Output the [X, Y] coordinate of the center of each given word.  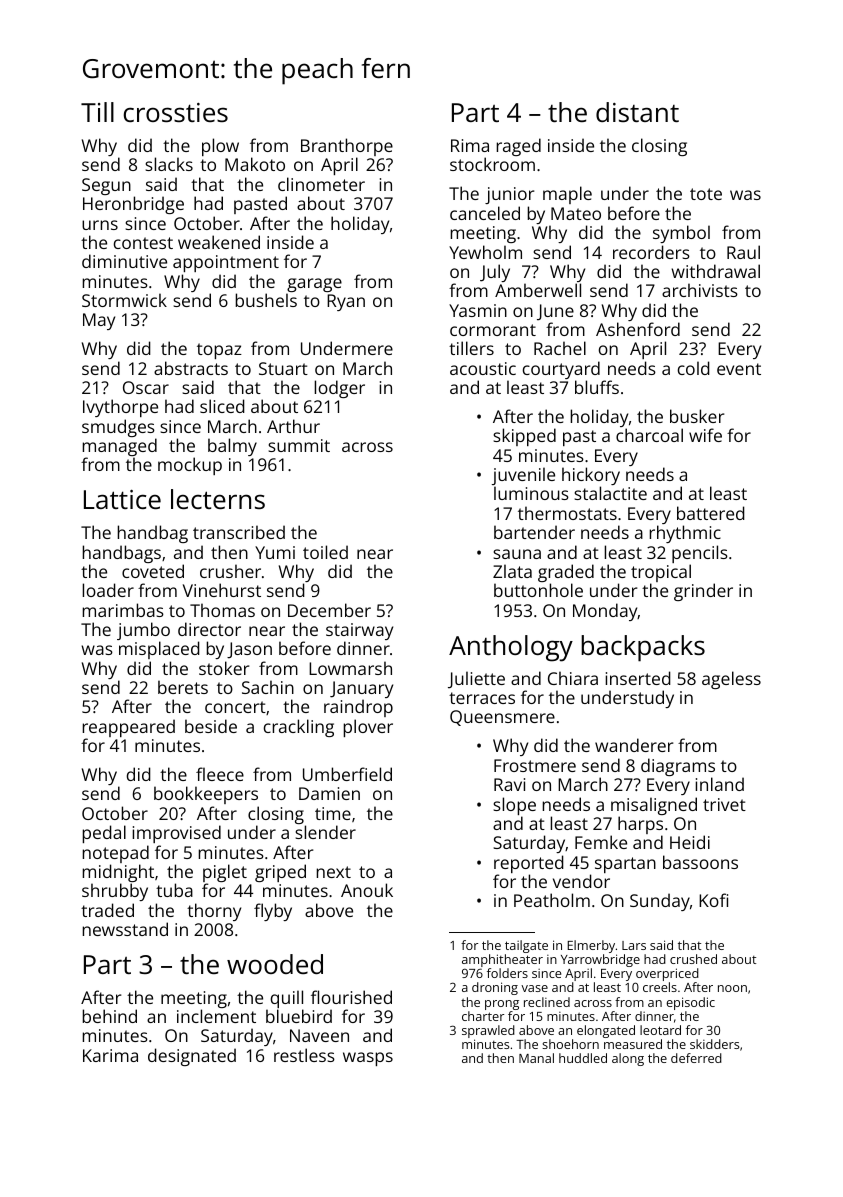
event [739, 369]
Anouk [367, 890]
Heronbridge [133, 205]
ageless [731, 680]
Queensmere [502, 718]
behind [109, 1016]
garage [314, 285]
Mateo [576, 213]
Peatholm [552, 900]
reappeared [128, 728]
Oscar [146, 387]
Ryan [346, 302]
